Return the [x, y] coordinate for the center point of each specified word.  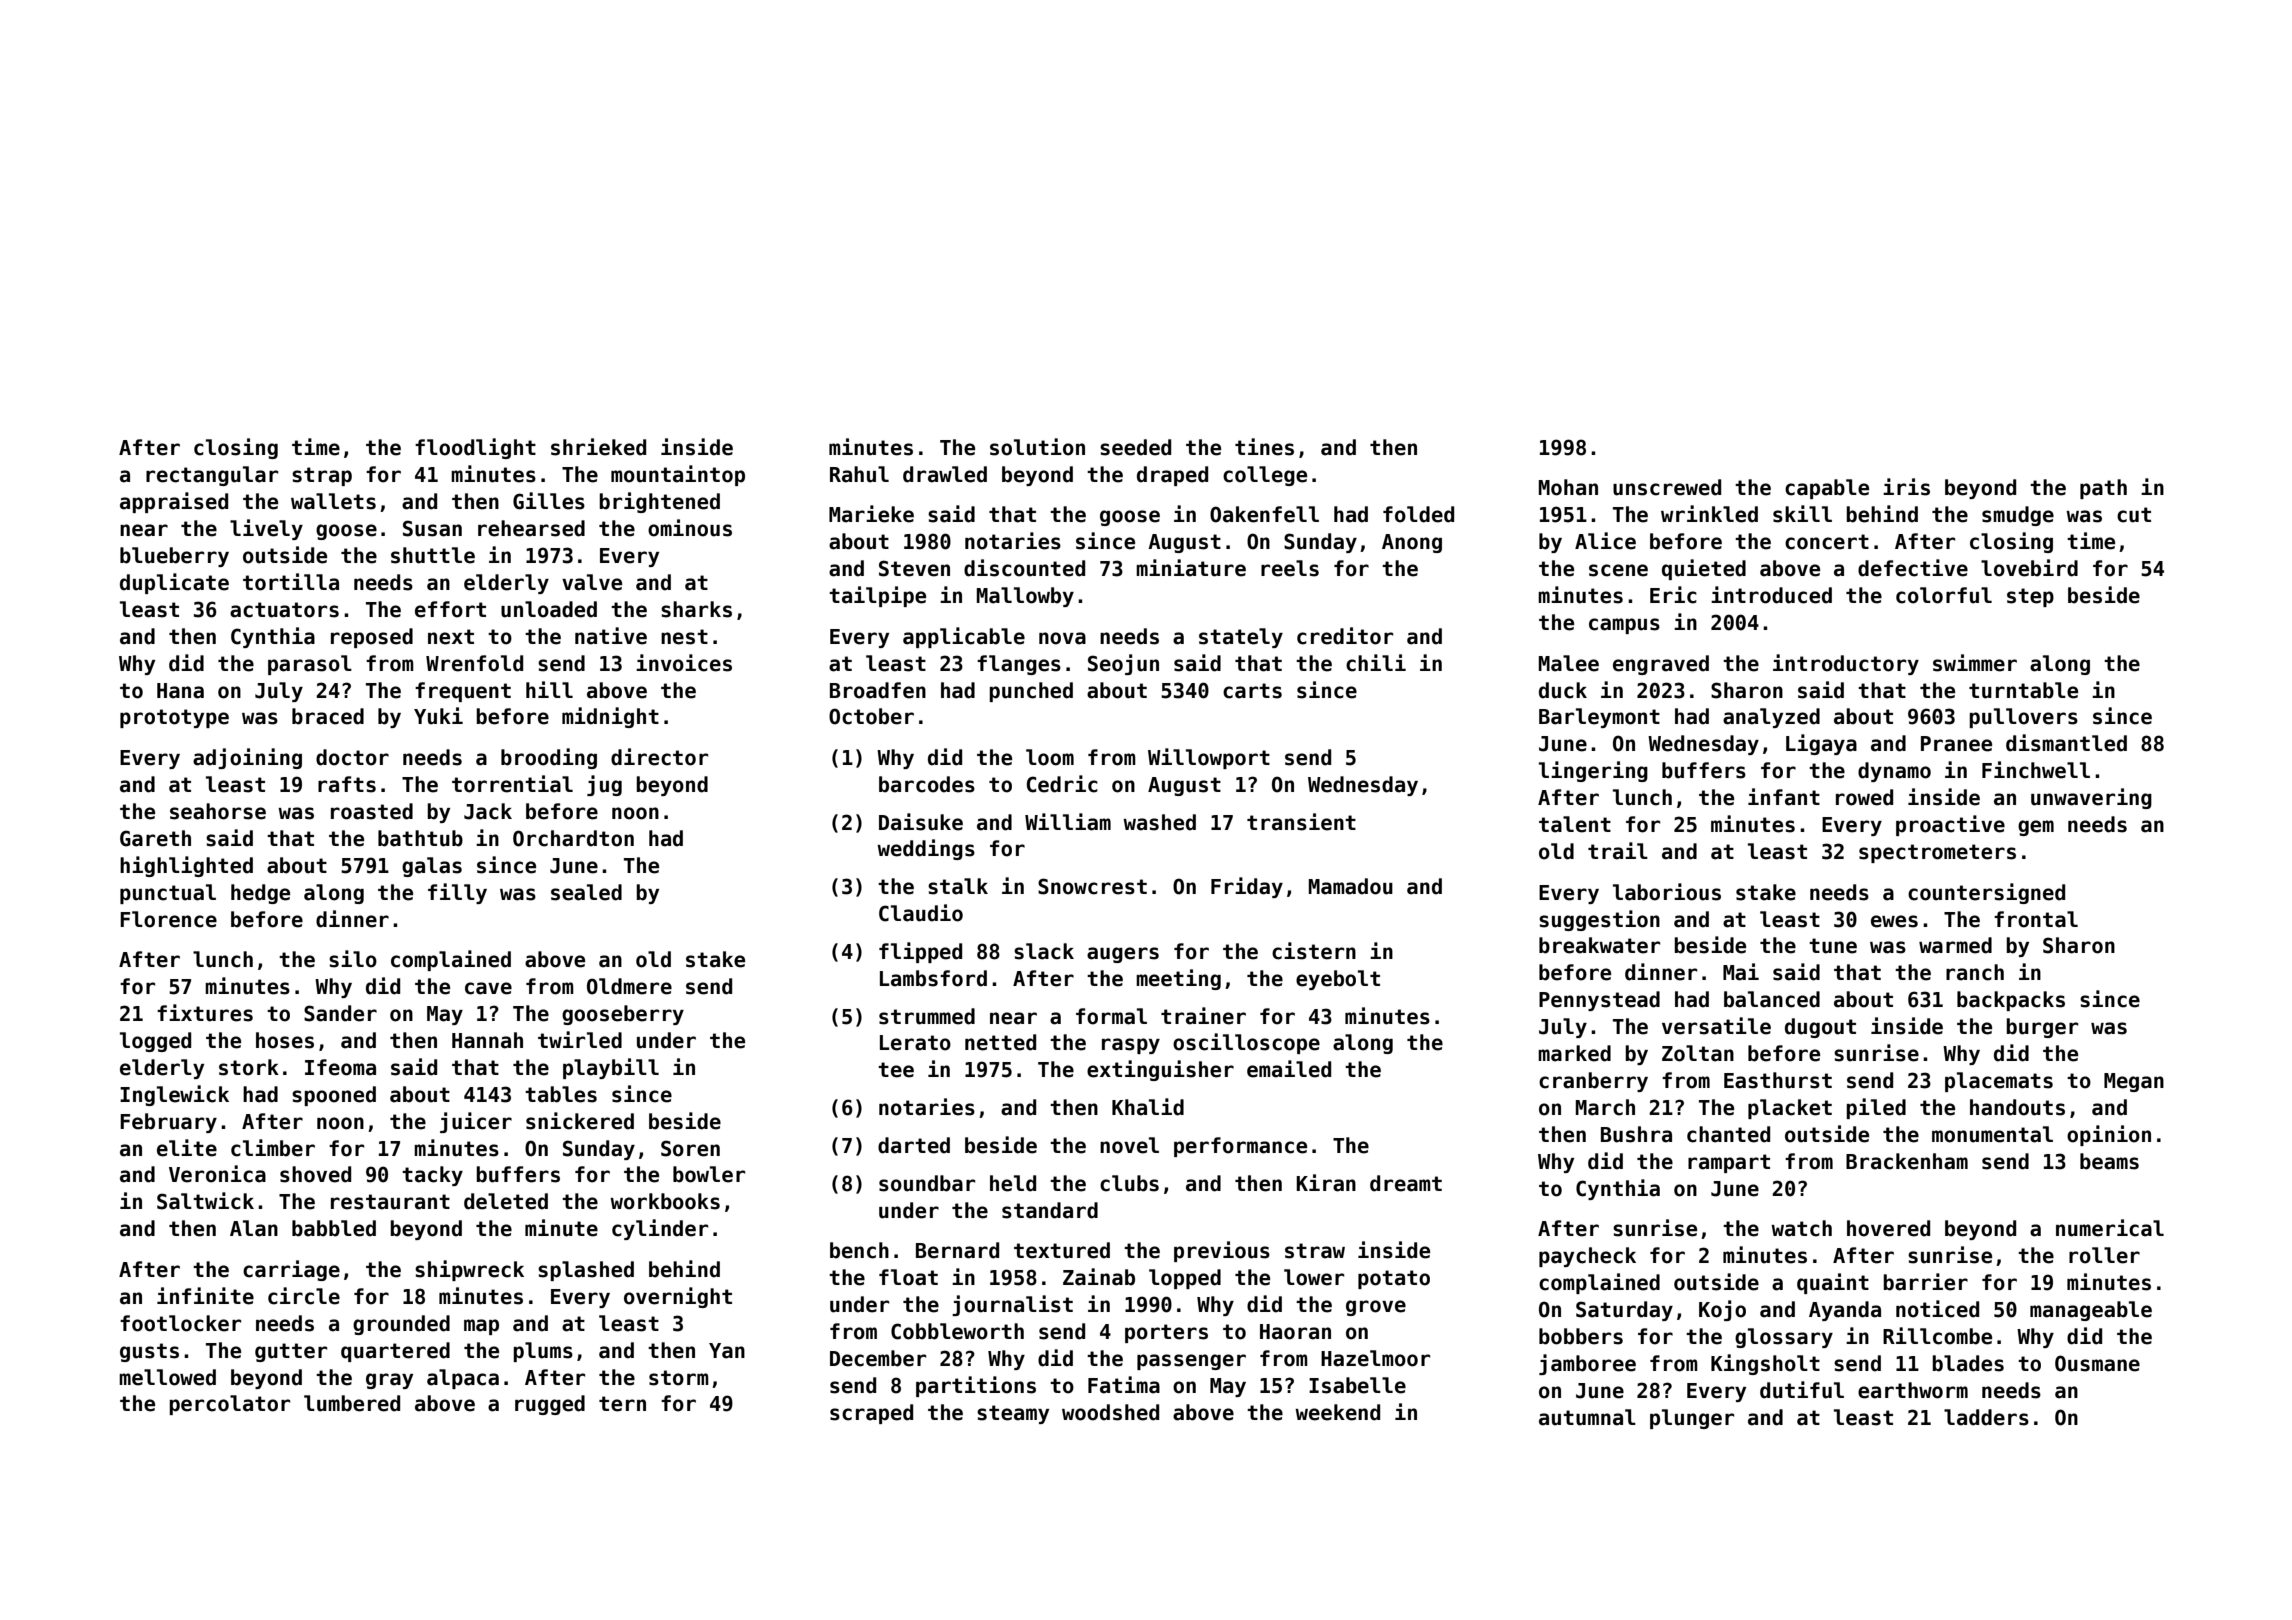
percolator [229, 1405]
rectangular [212, 476]
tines [1264, 447]
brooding [549, 758]
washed [1159, 822]
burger [2042, 1028]
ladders [1986, 1417]
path [2103, 489]
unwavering [2091, 798]
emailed [1289, 1069]
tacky [432, 1176]
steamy [1013, 1414]
